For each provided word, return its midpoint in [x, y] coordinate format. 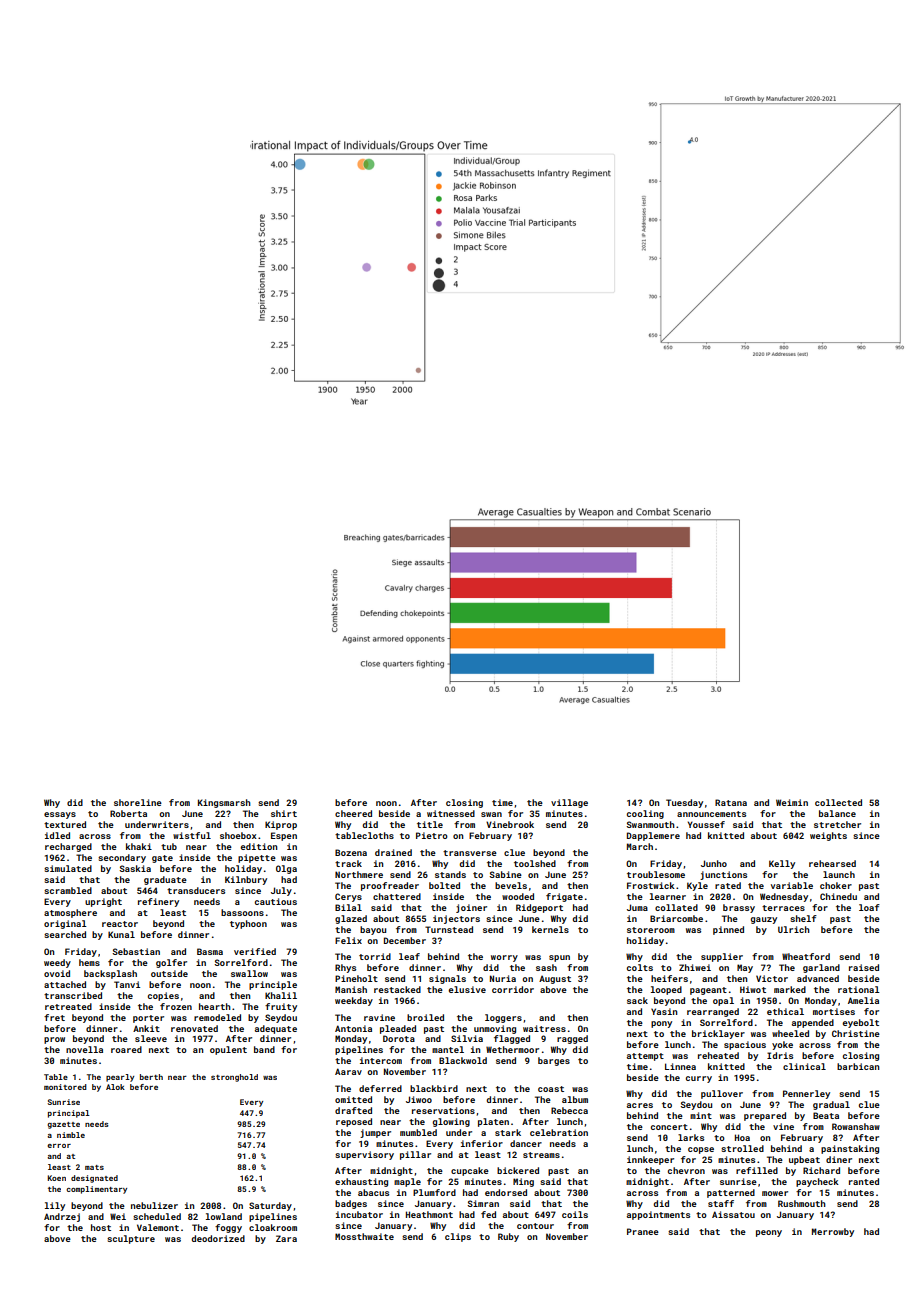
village [569, 803]
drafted [353, 1110]
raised [864, 967]
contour [535, 1226]
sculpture [131, 1239]
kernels [550, 929]
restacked [397, 989]
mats [94, 1167]
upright [103, 902]
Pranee [643, 1231]
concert [669, 1127]
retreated [68, 1006]
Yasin [664, 1011]
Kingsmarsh [224, 803]
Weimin [792, 802]
